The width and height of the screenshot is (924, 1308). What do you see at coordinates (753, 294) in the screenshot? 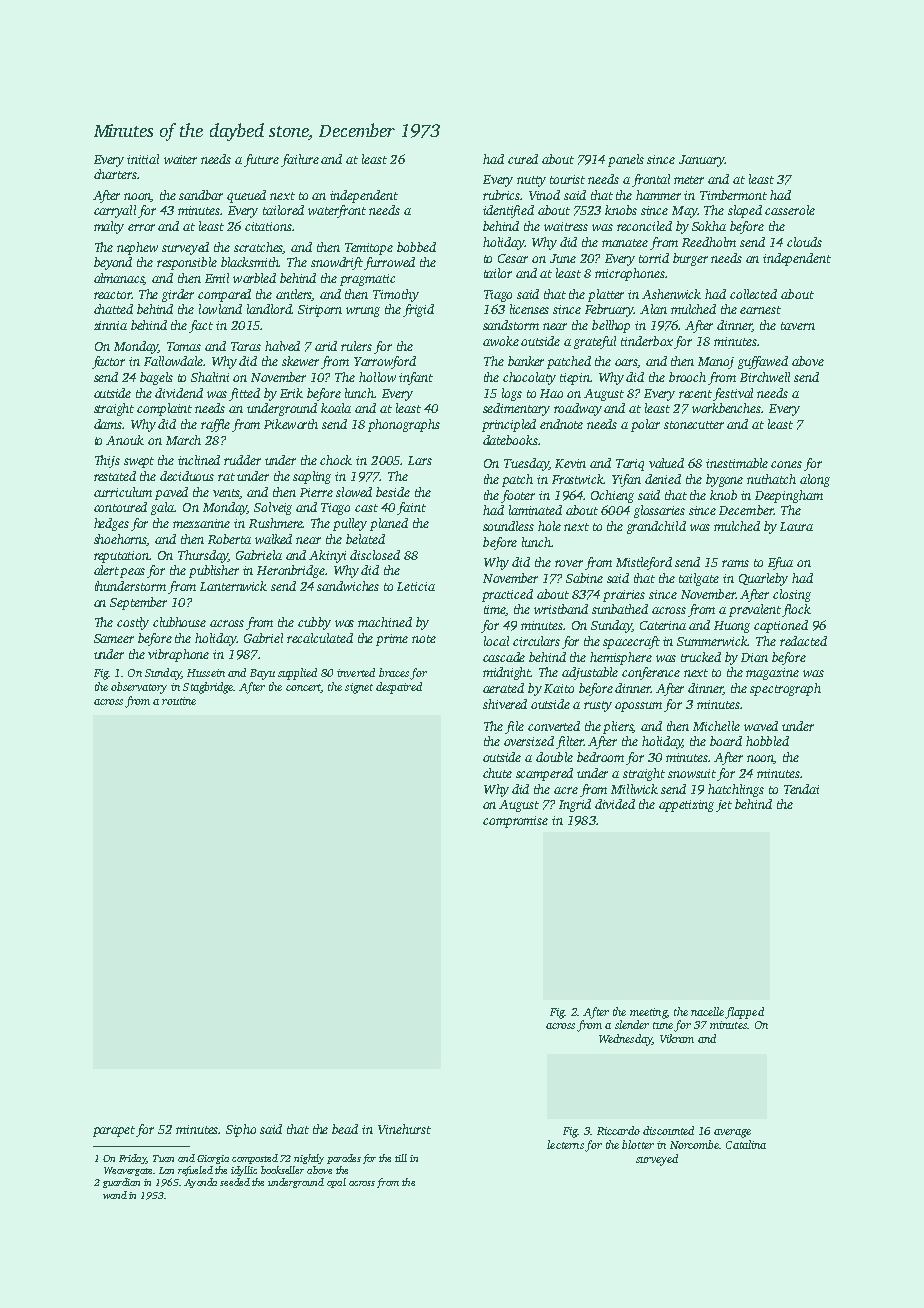
I see `collected` at bounding box center [753, 294].
